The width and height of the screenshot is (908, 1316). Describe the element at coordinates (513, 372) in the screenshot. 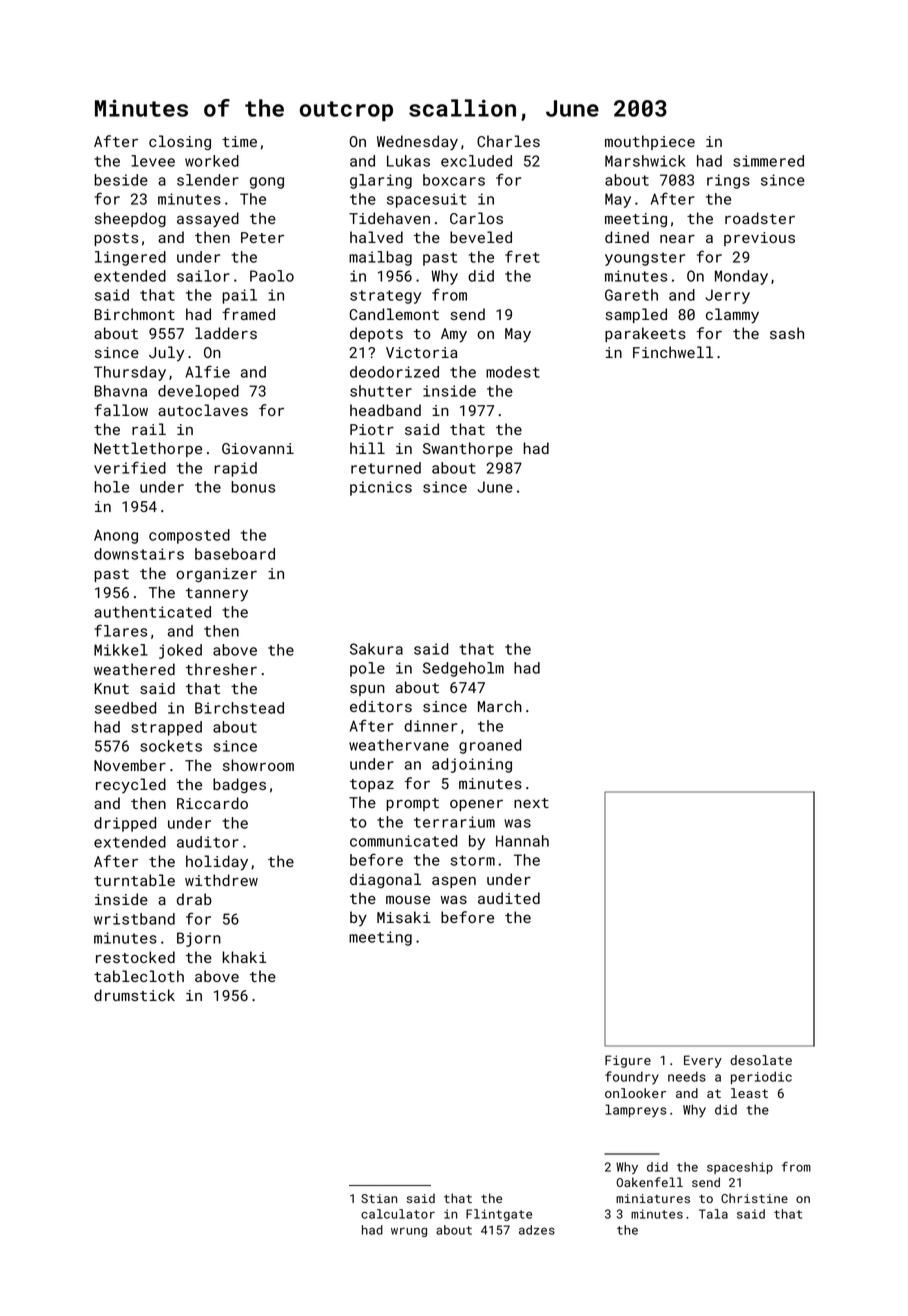

I see `modest` at that location.
